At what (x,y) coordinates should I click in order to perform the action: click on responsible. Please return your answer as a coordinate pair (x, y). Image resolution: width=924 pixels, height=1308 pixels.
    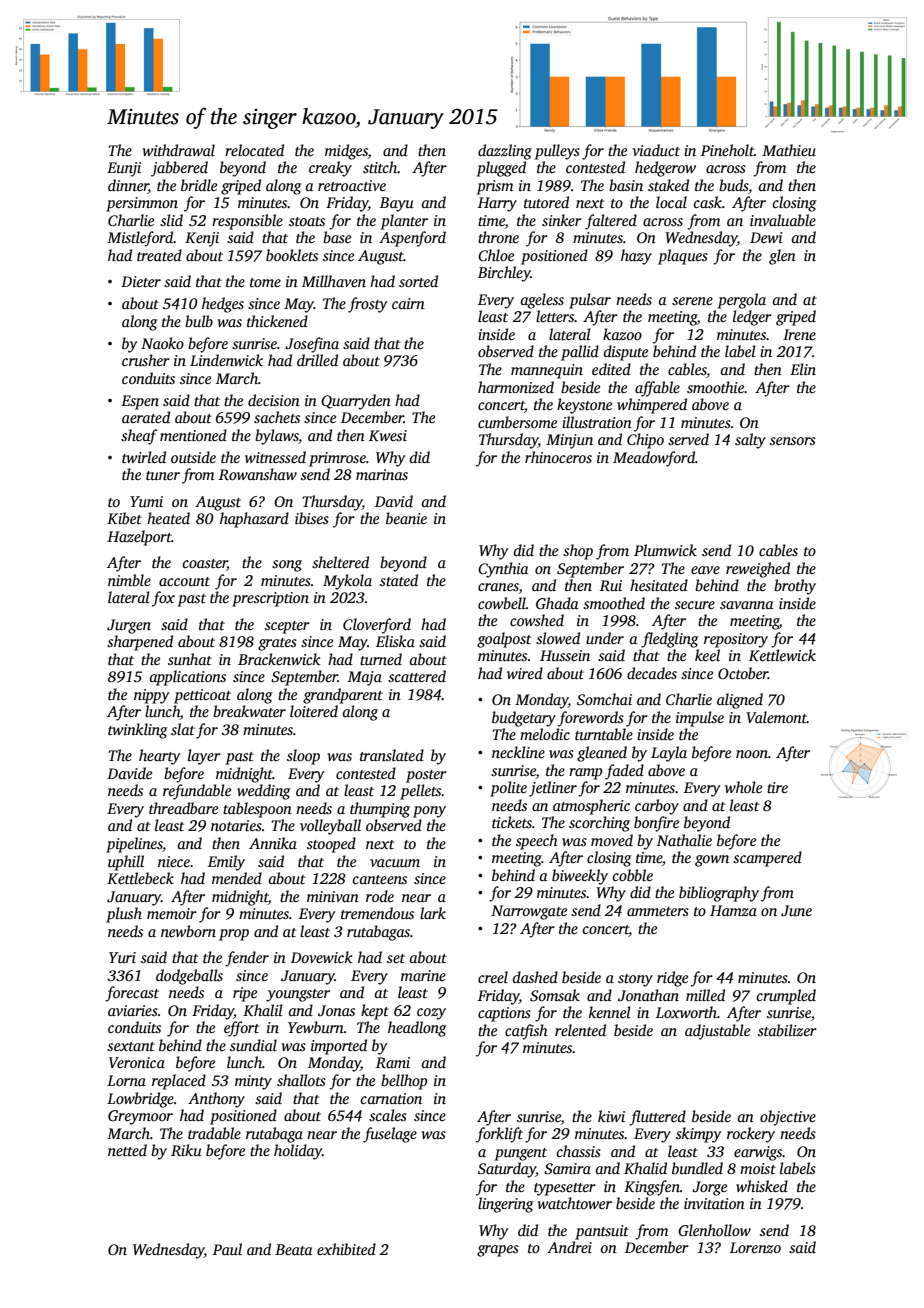
    Looking at the image, I should click on (247, 222).
